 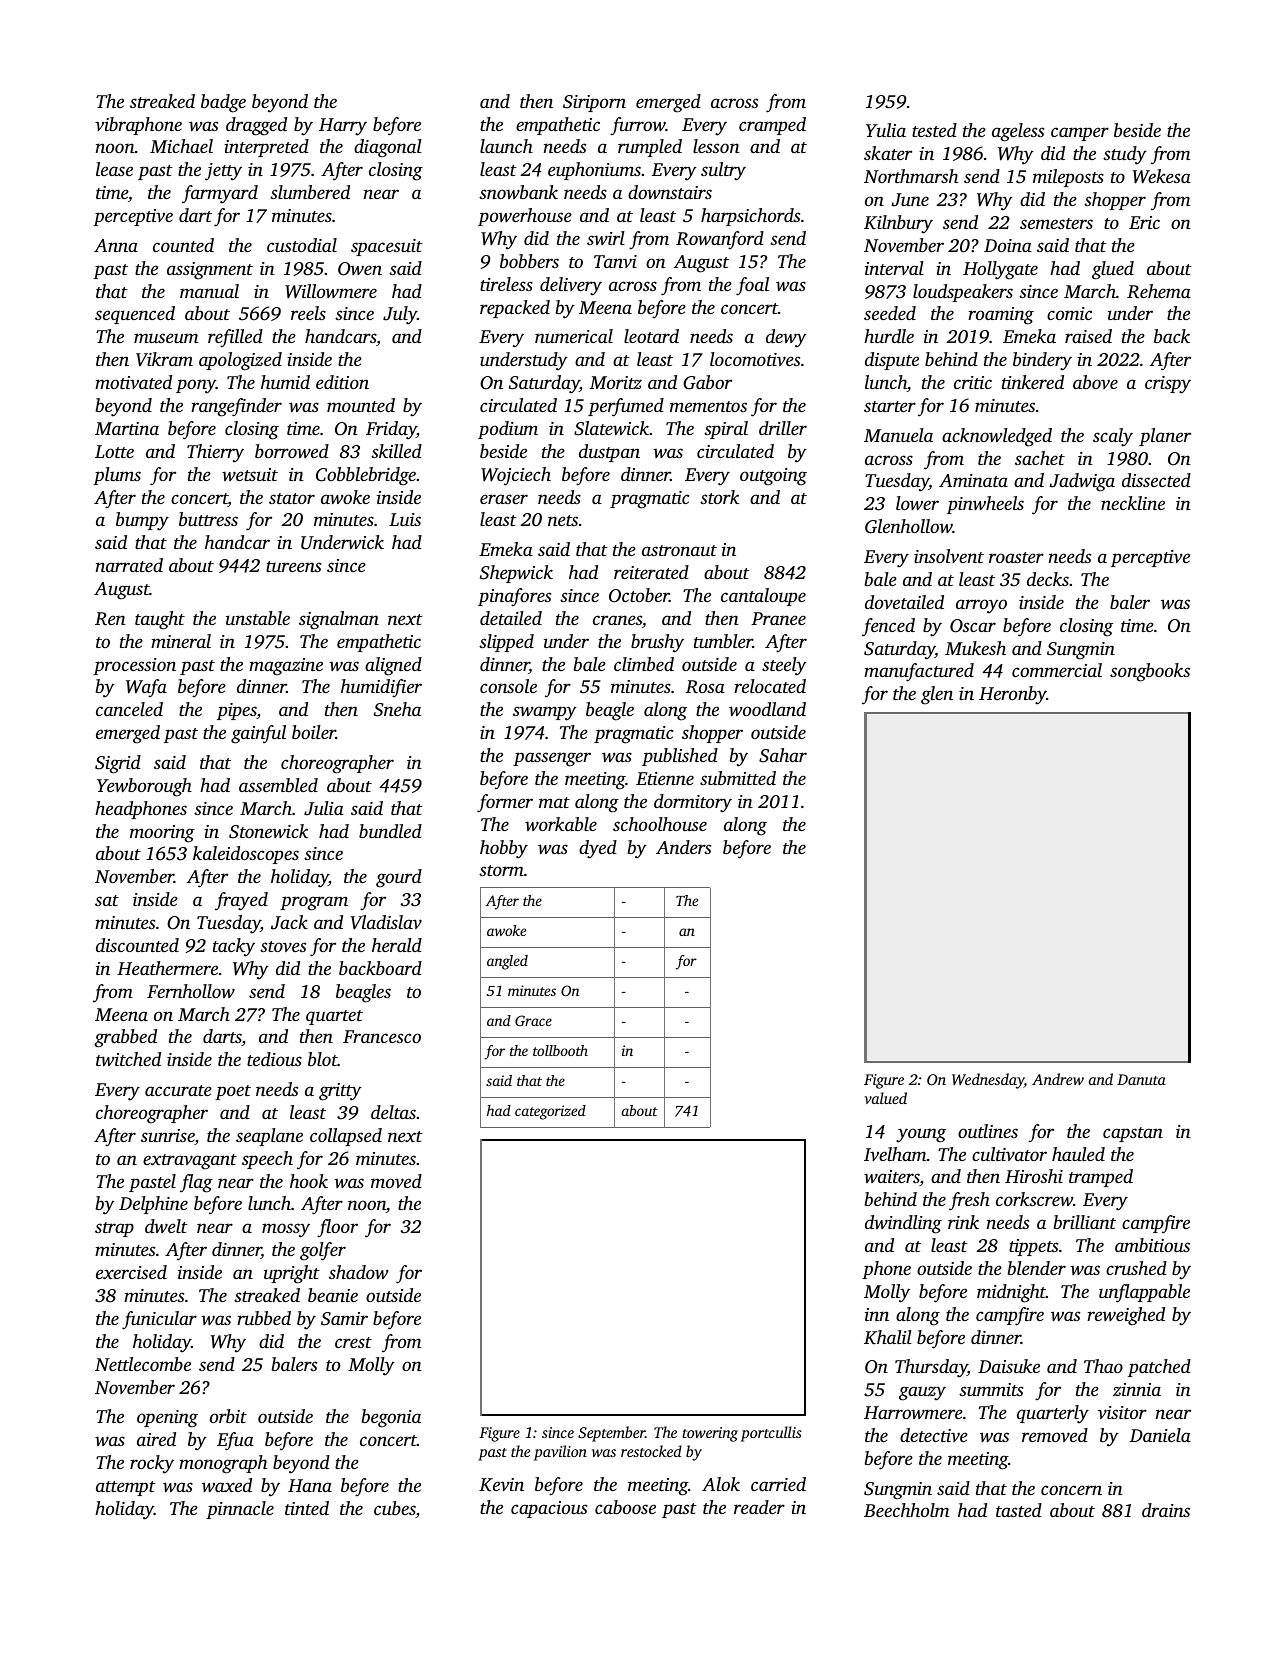 I want to click on narrated, so click(x=129, y=565).
